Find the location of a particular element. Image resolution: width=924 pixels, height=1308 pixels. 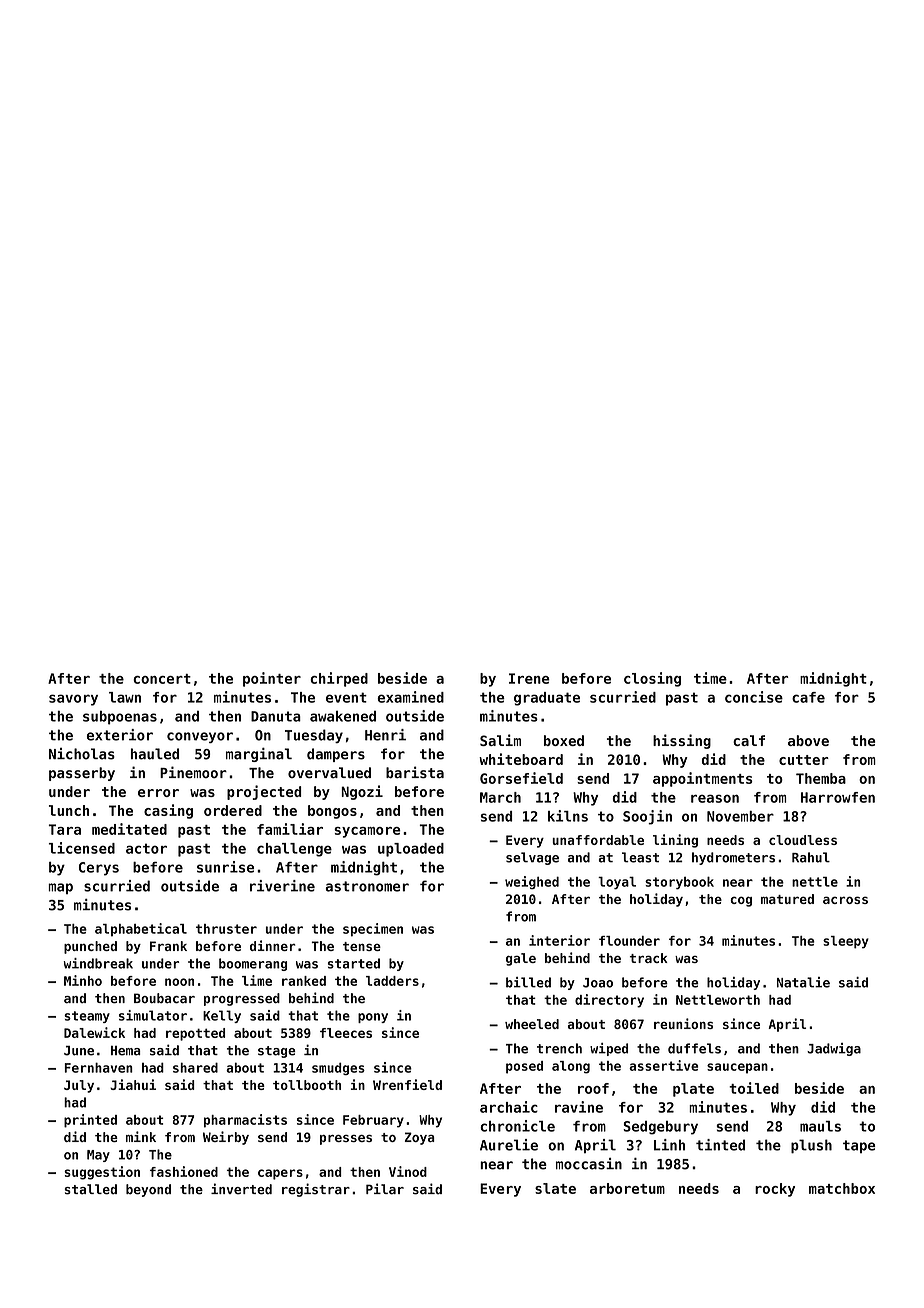

sycamore is located at coordinates (367, 832).
